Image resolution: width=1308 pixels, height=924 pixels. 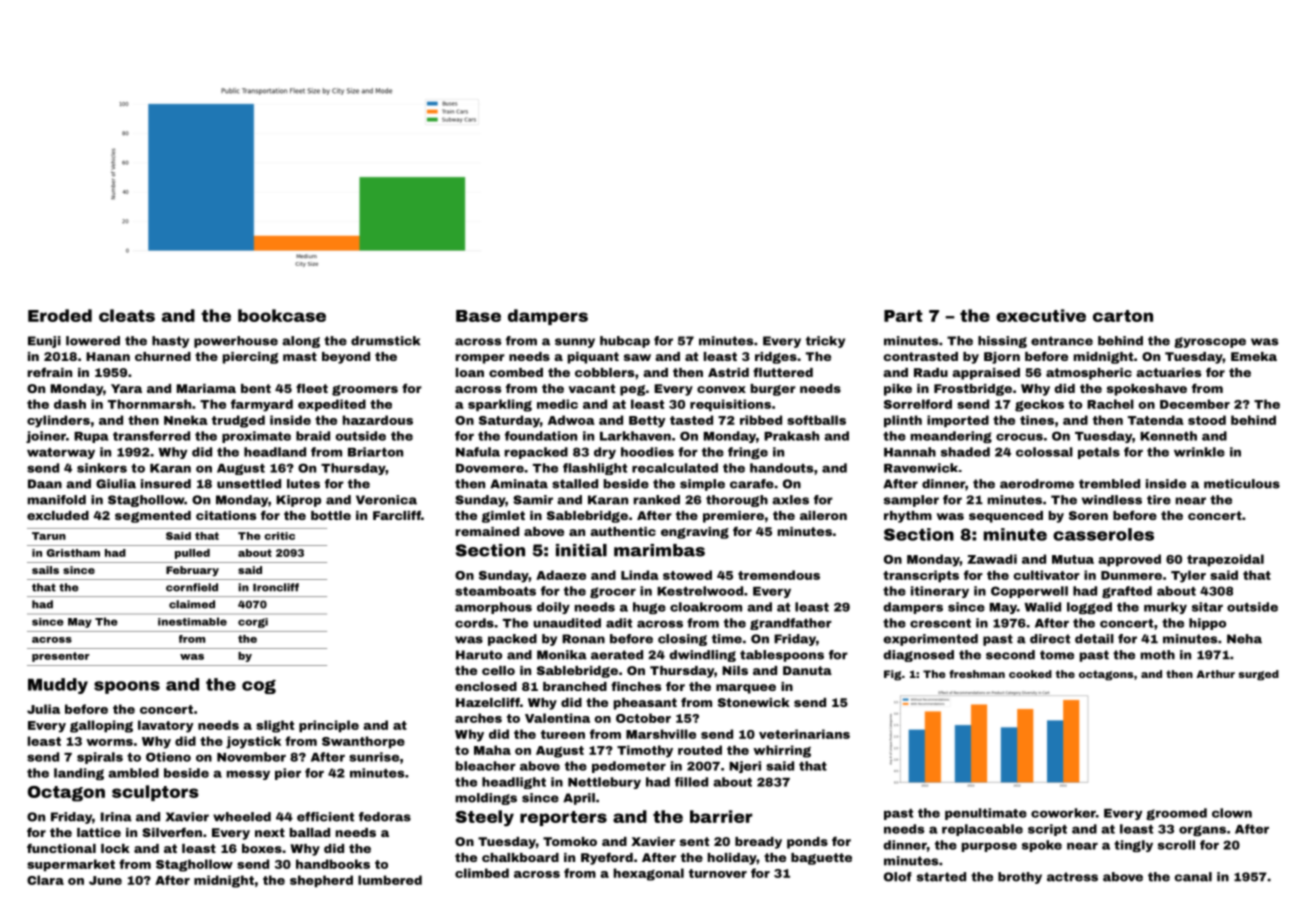 I want to click on stood, so click(x=1207, y=420).
